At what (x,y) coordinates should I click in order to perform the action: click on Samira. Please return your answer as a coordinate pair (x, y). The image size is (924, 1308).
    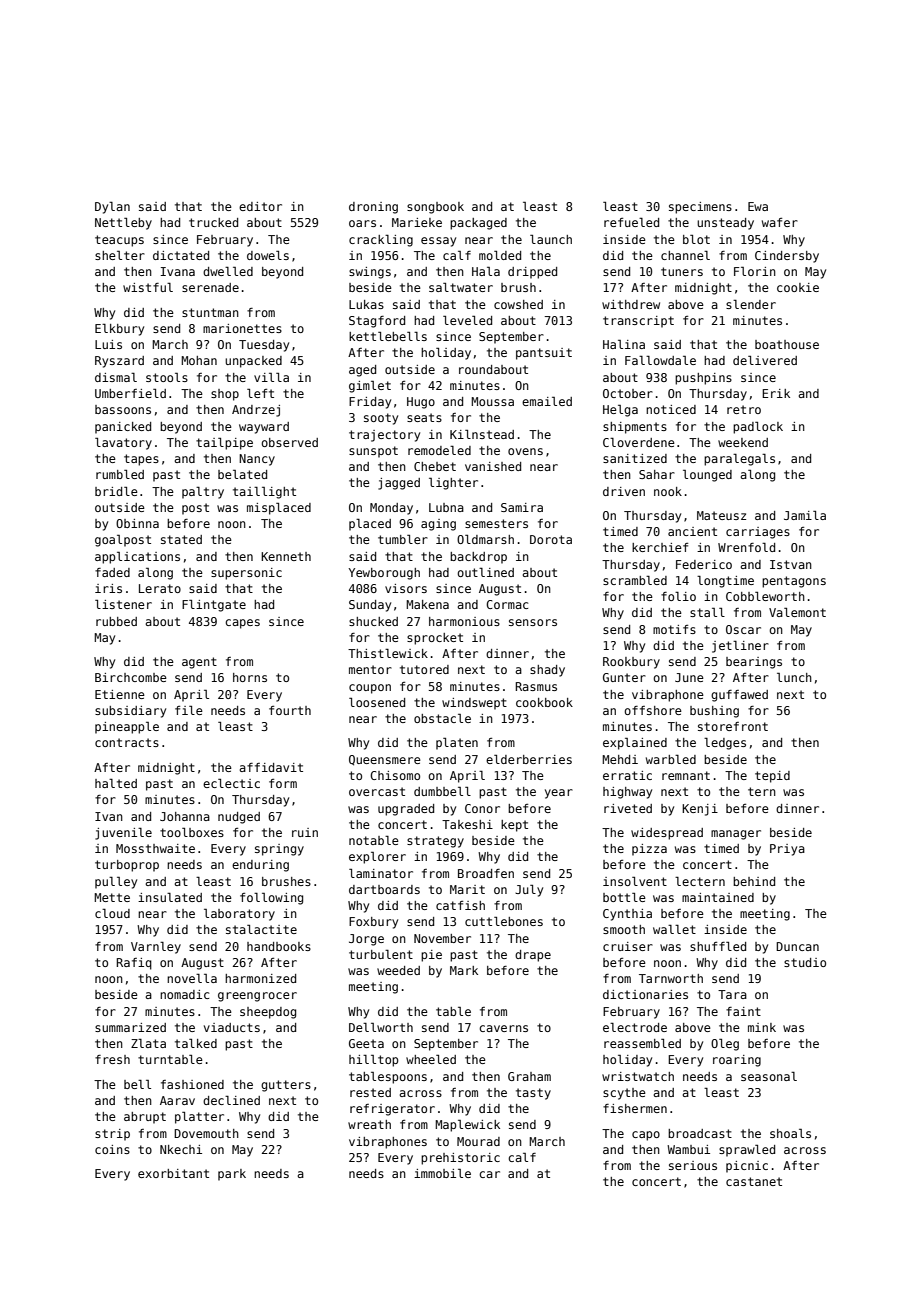
    Looking at the image, I should click on (522, 507).
